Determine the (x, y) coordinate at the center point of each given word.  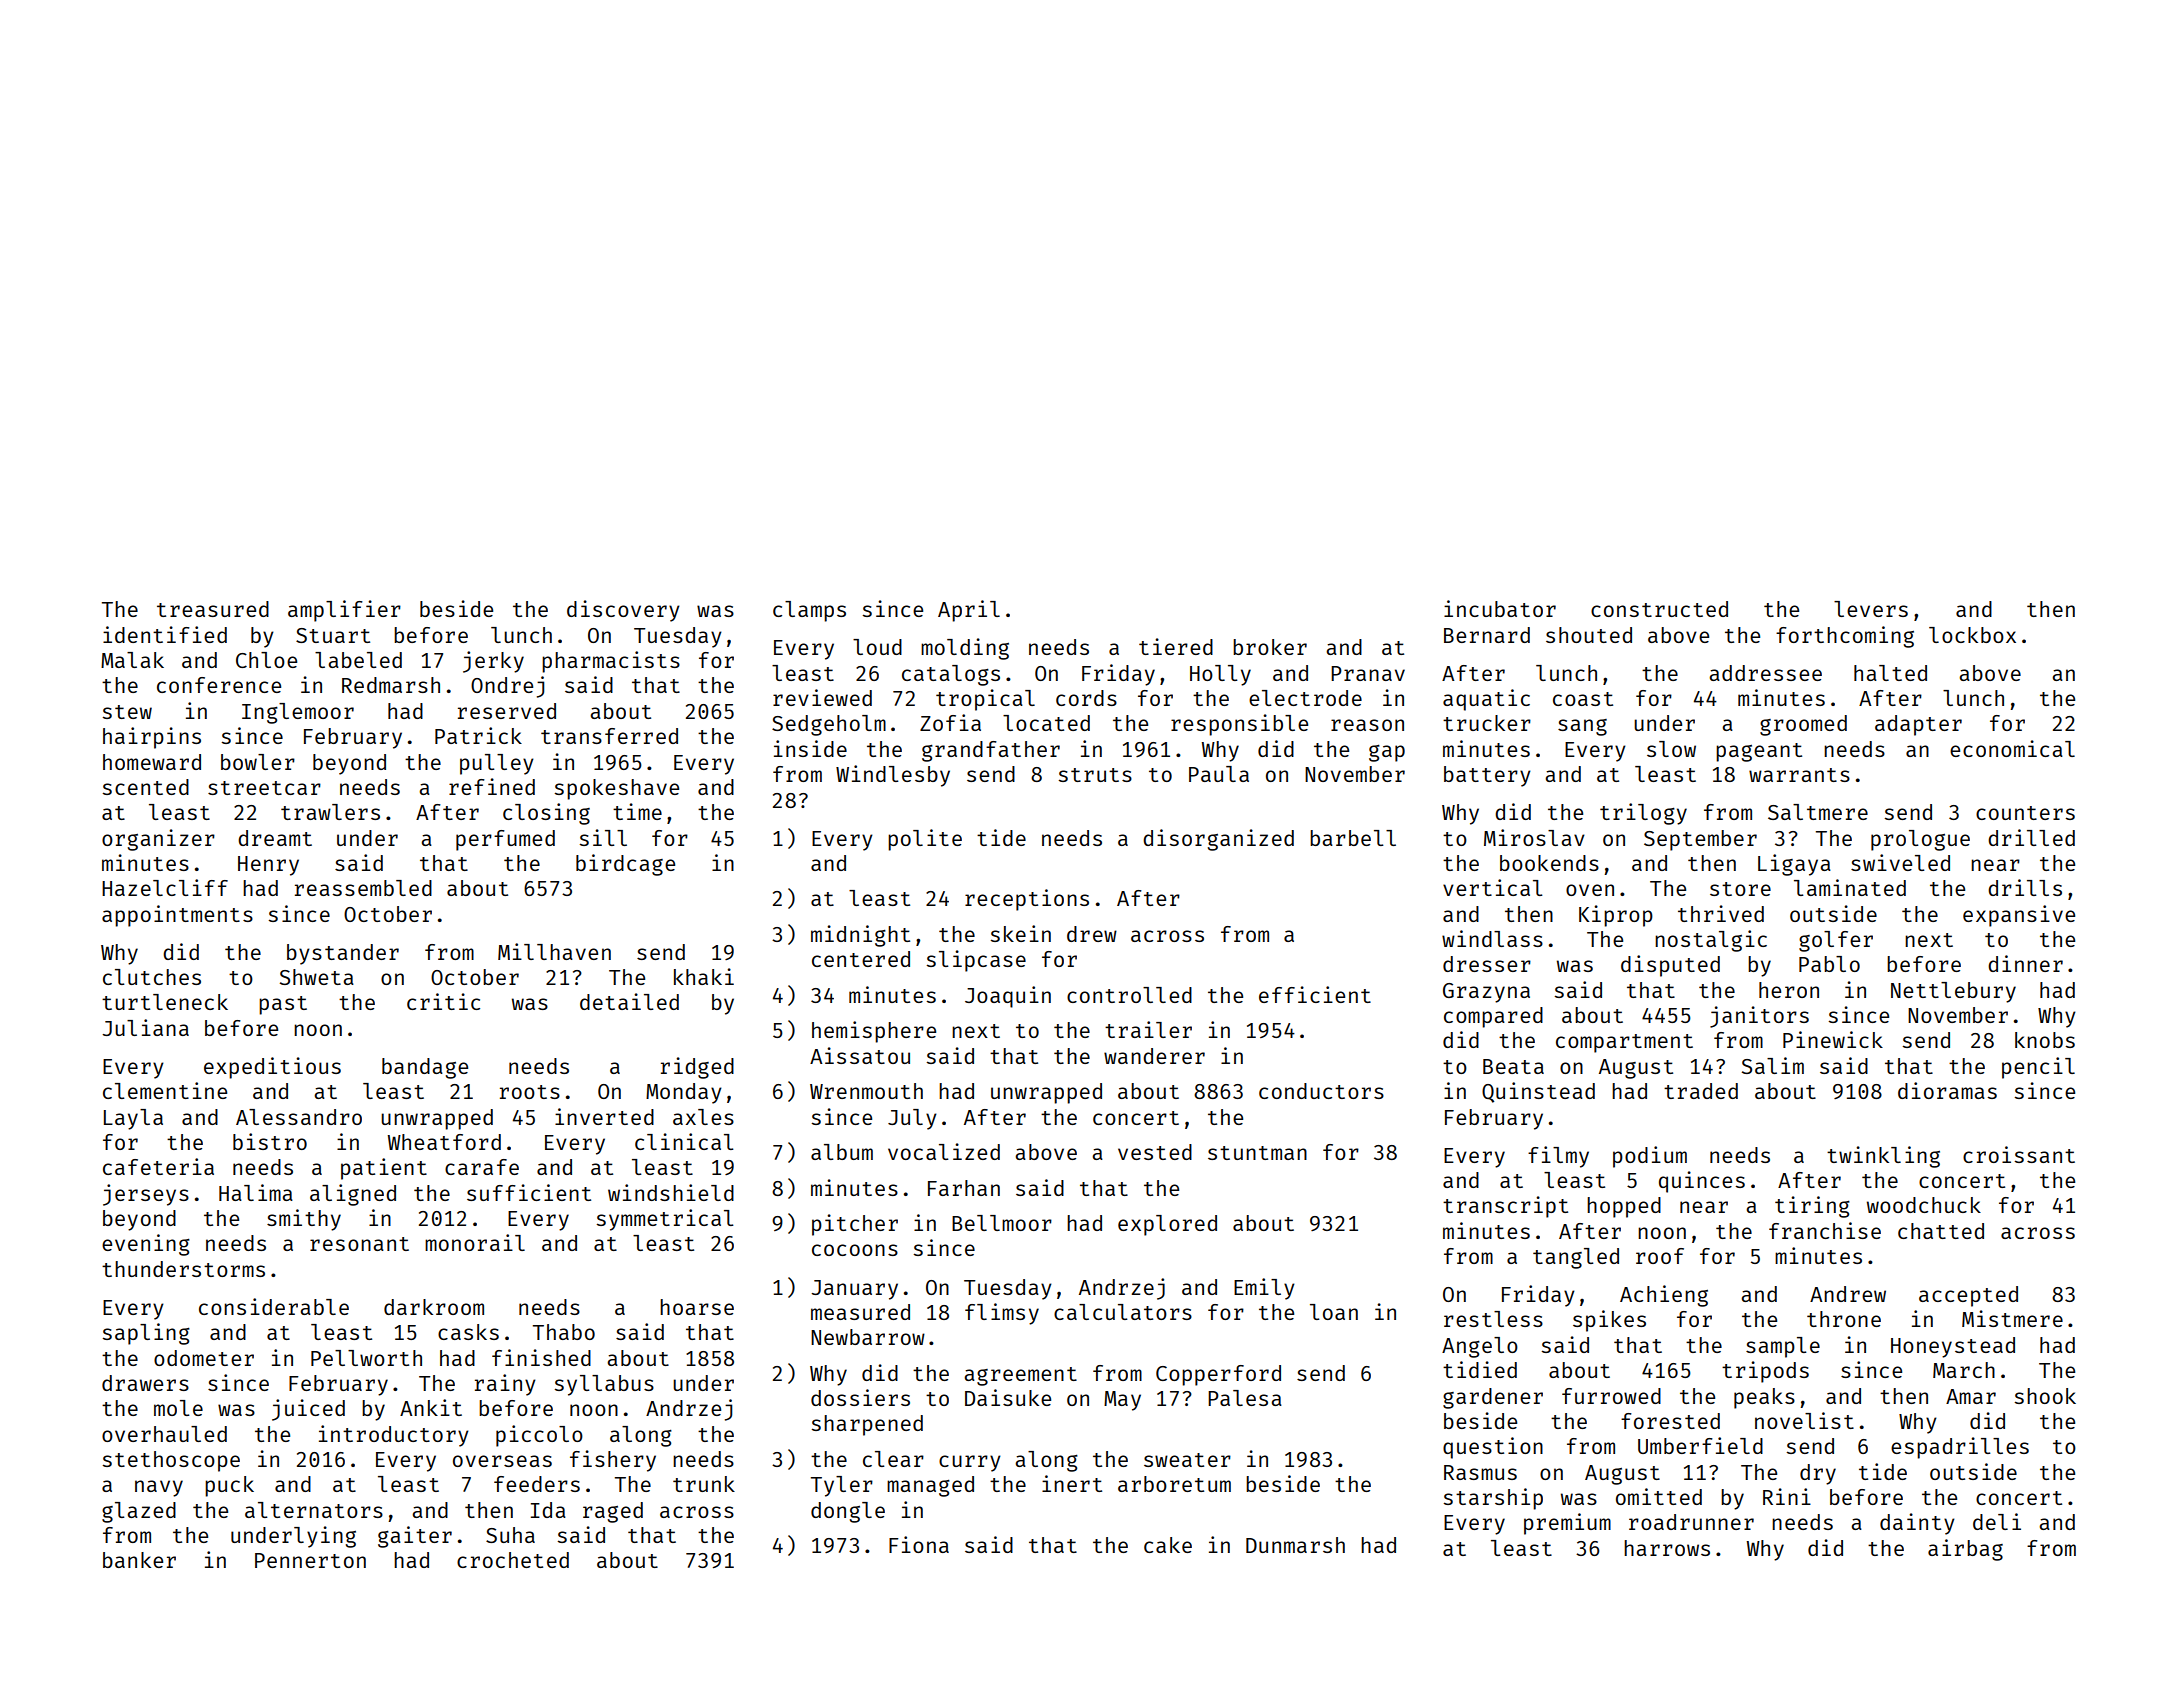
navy (159, 1488)
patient (384, 1169)
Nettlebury (1953, 992)
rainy (505, 1385)
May (1122, 1401)
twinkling (1883, 1157)
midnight (860, 936)
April (969, 611)
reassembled (363, 888)
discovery (623, 611)
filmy (1558, 1157)
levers (1871, 609)
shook (2045, 1396)
